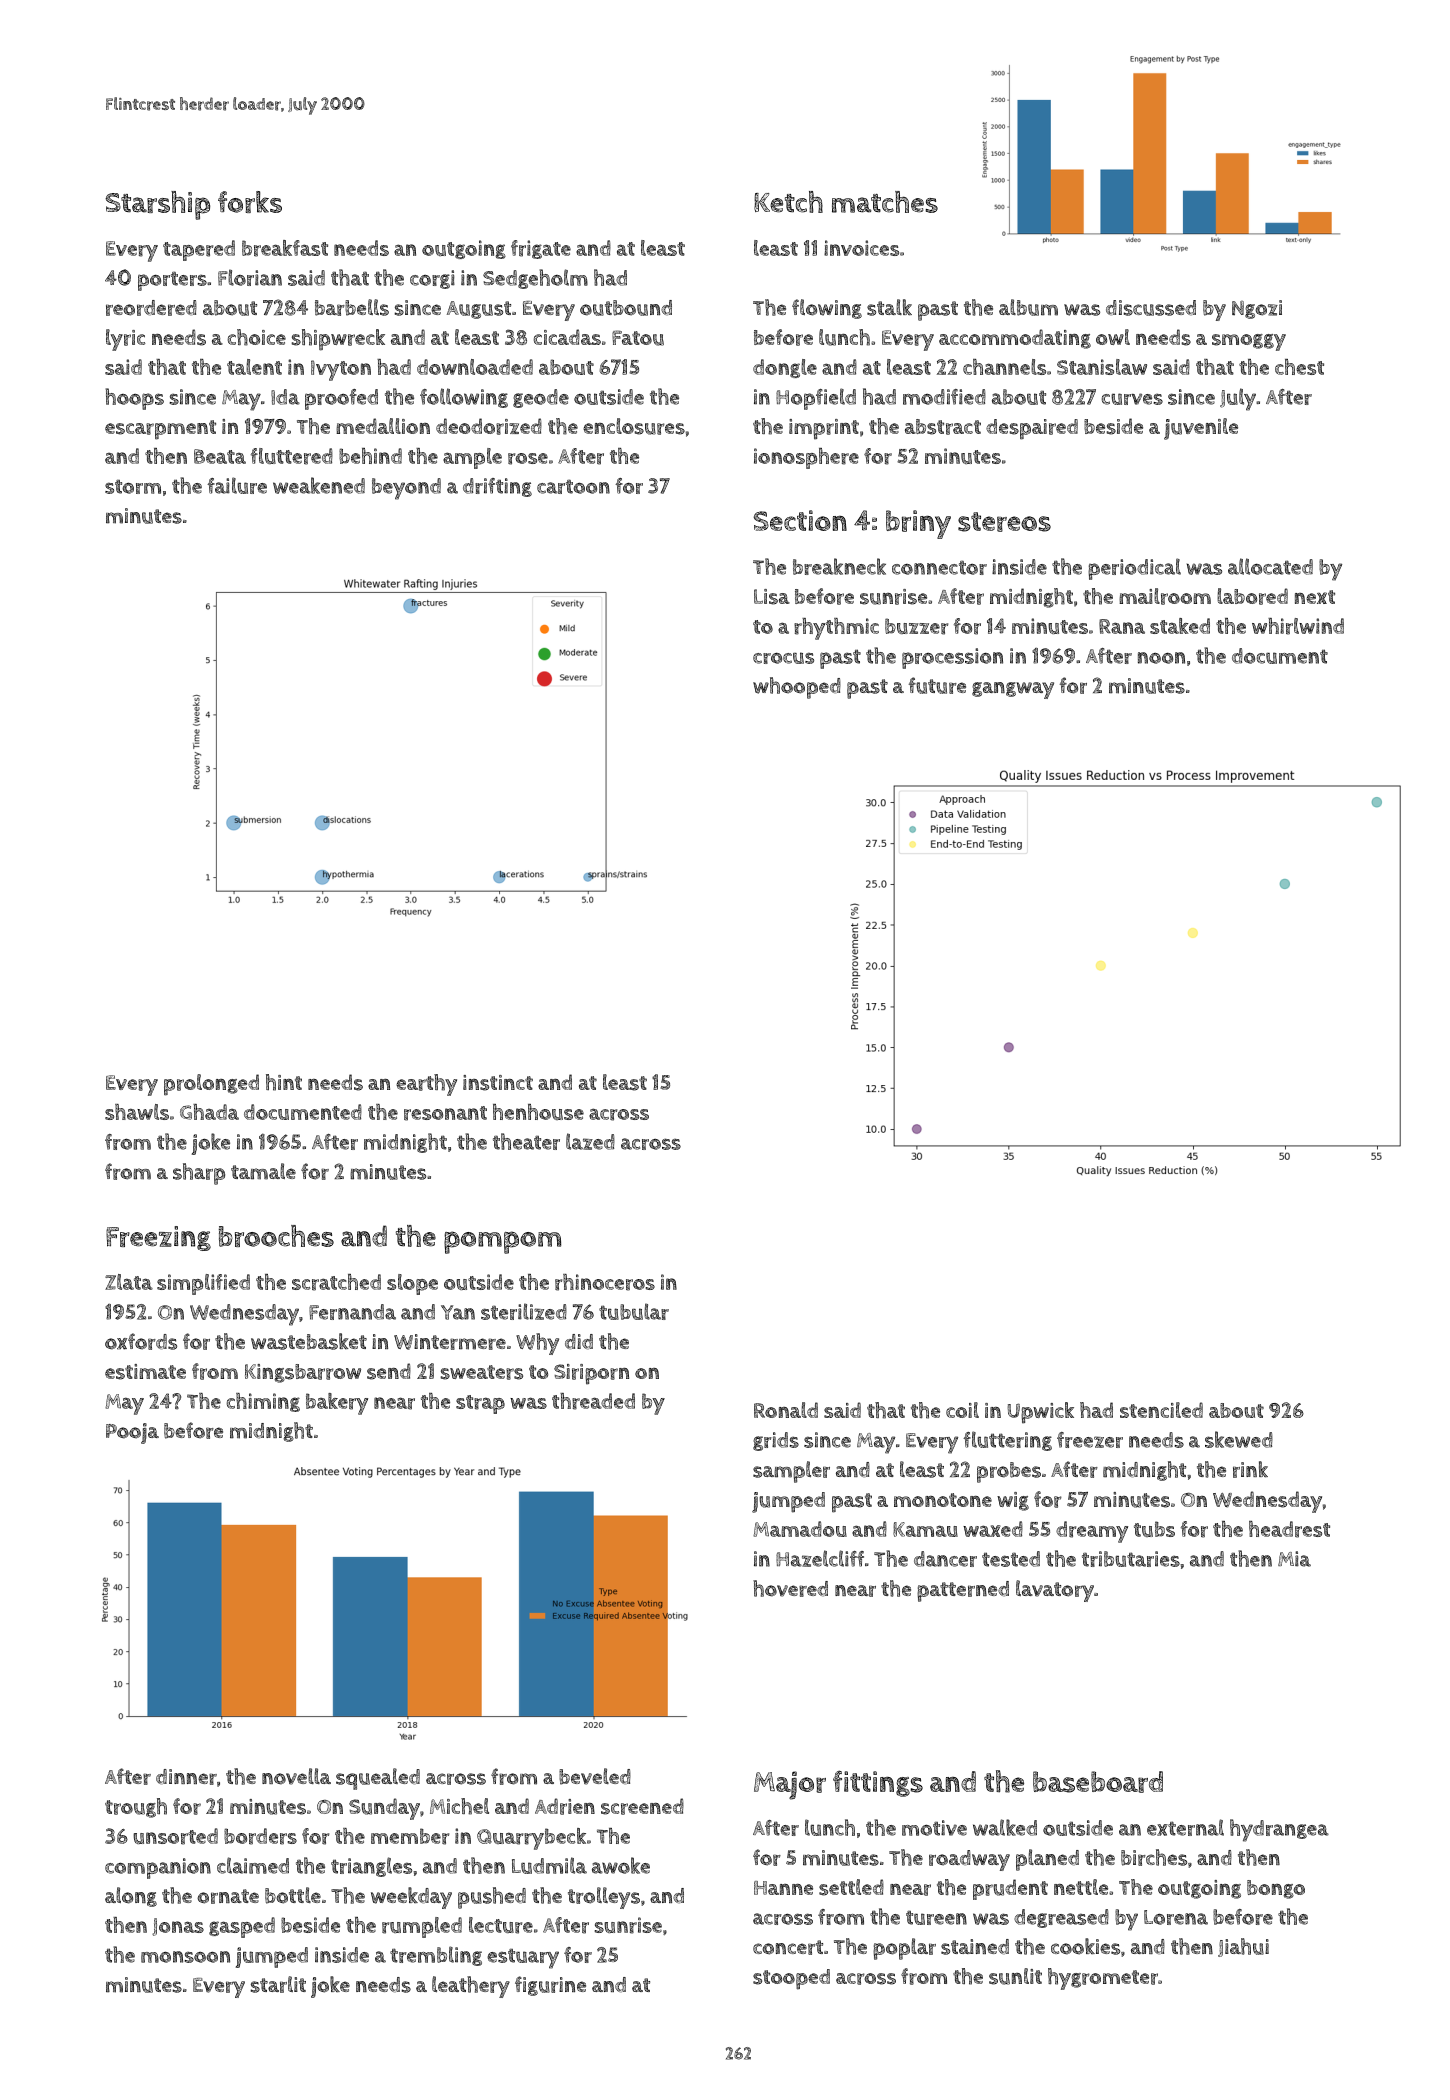 This screenshot has height=2100, width=1450. Describe the element at coordinates (851, 1887) in the screenshot. I see `settled` at that location.
